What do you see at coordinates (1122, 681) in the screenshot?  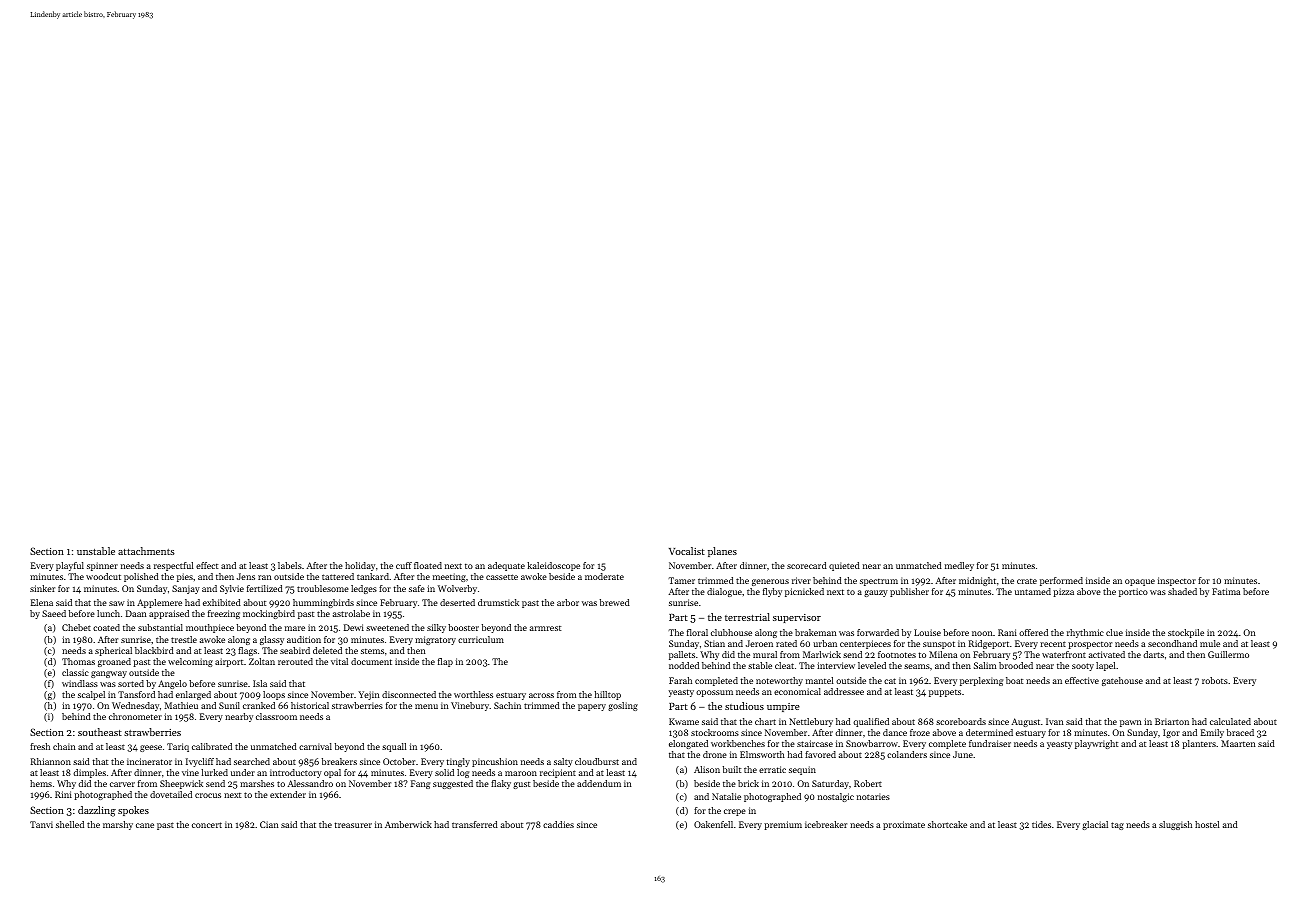 I see `gatehouse` at bounding box center [1122, 681].
